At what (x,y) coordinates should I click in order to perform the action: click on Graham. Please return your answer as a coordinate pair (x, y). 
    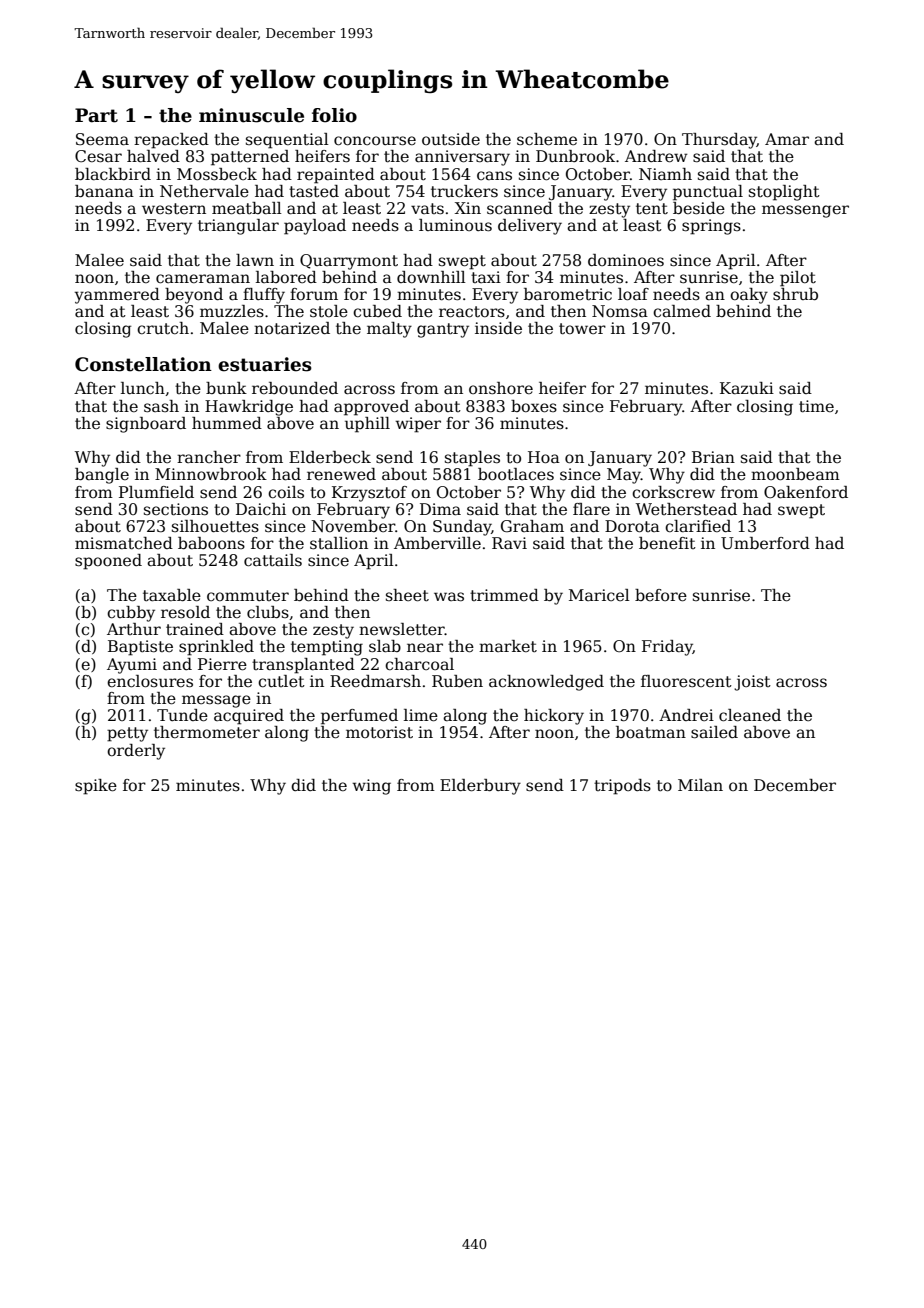
    Looking at the image, I should click on (532, 526).
